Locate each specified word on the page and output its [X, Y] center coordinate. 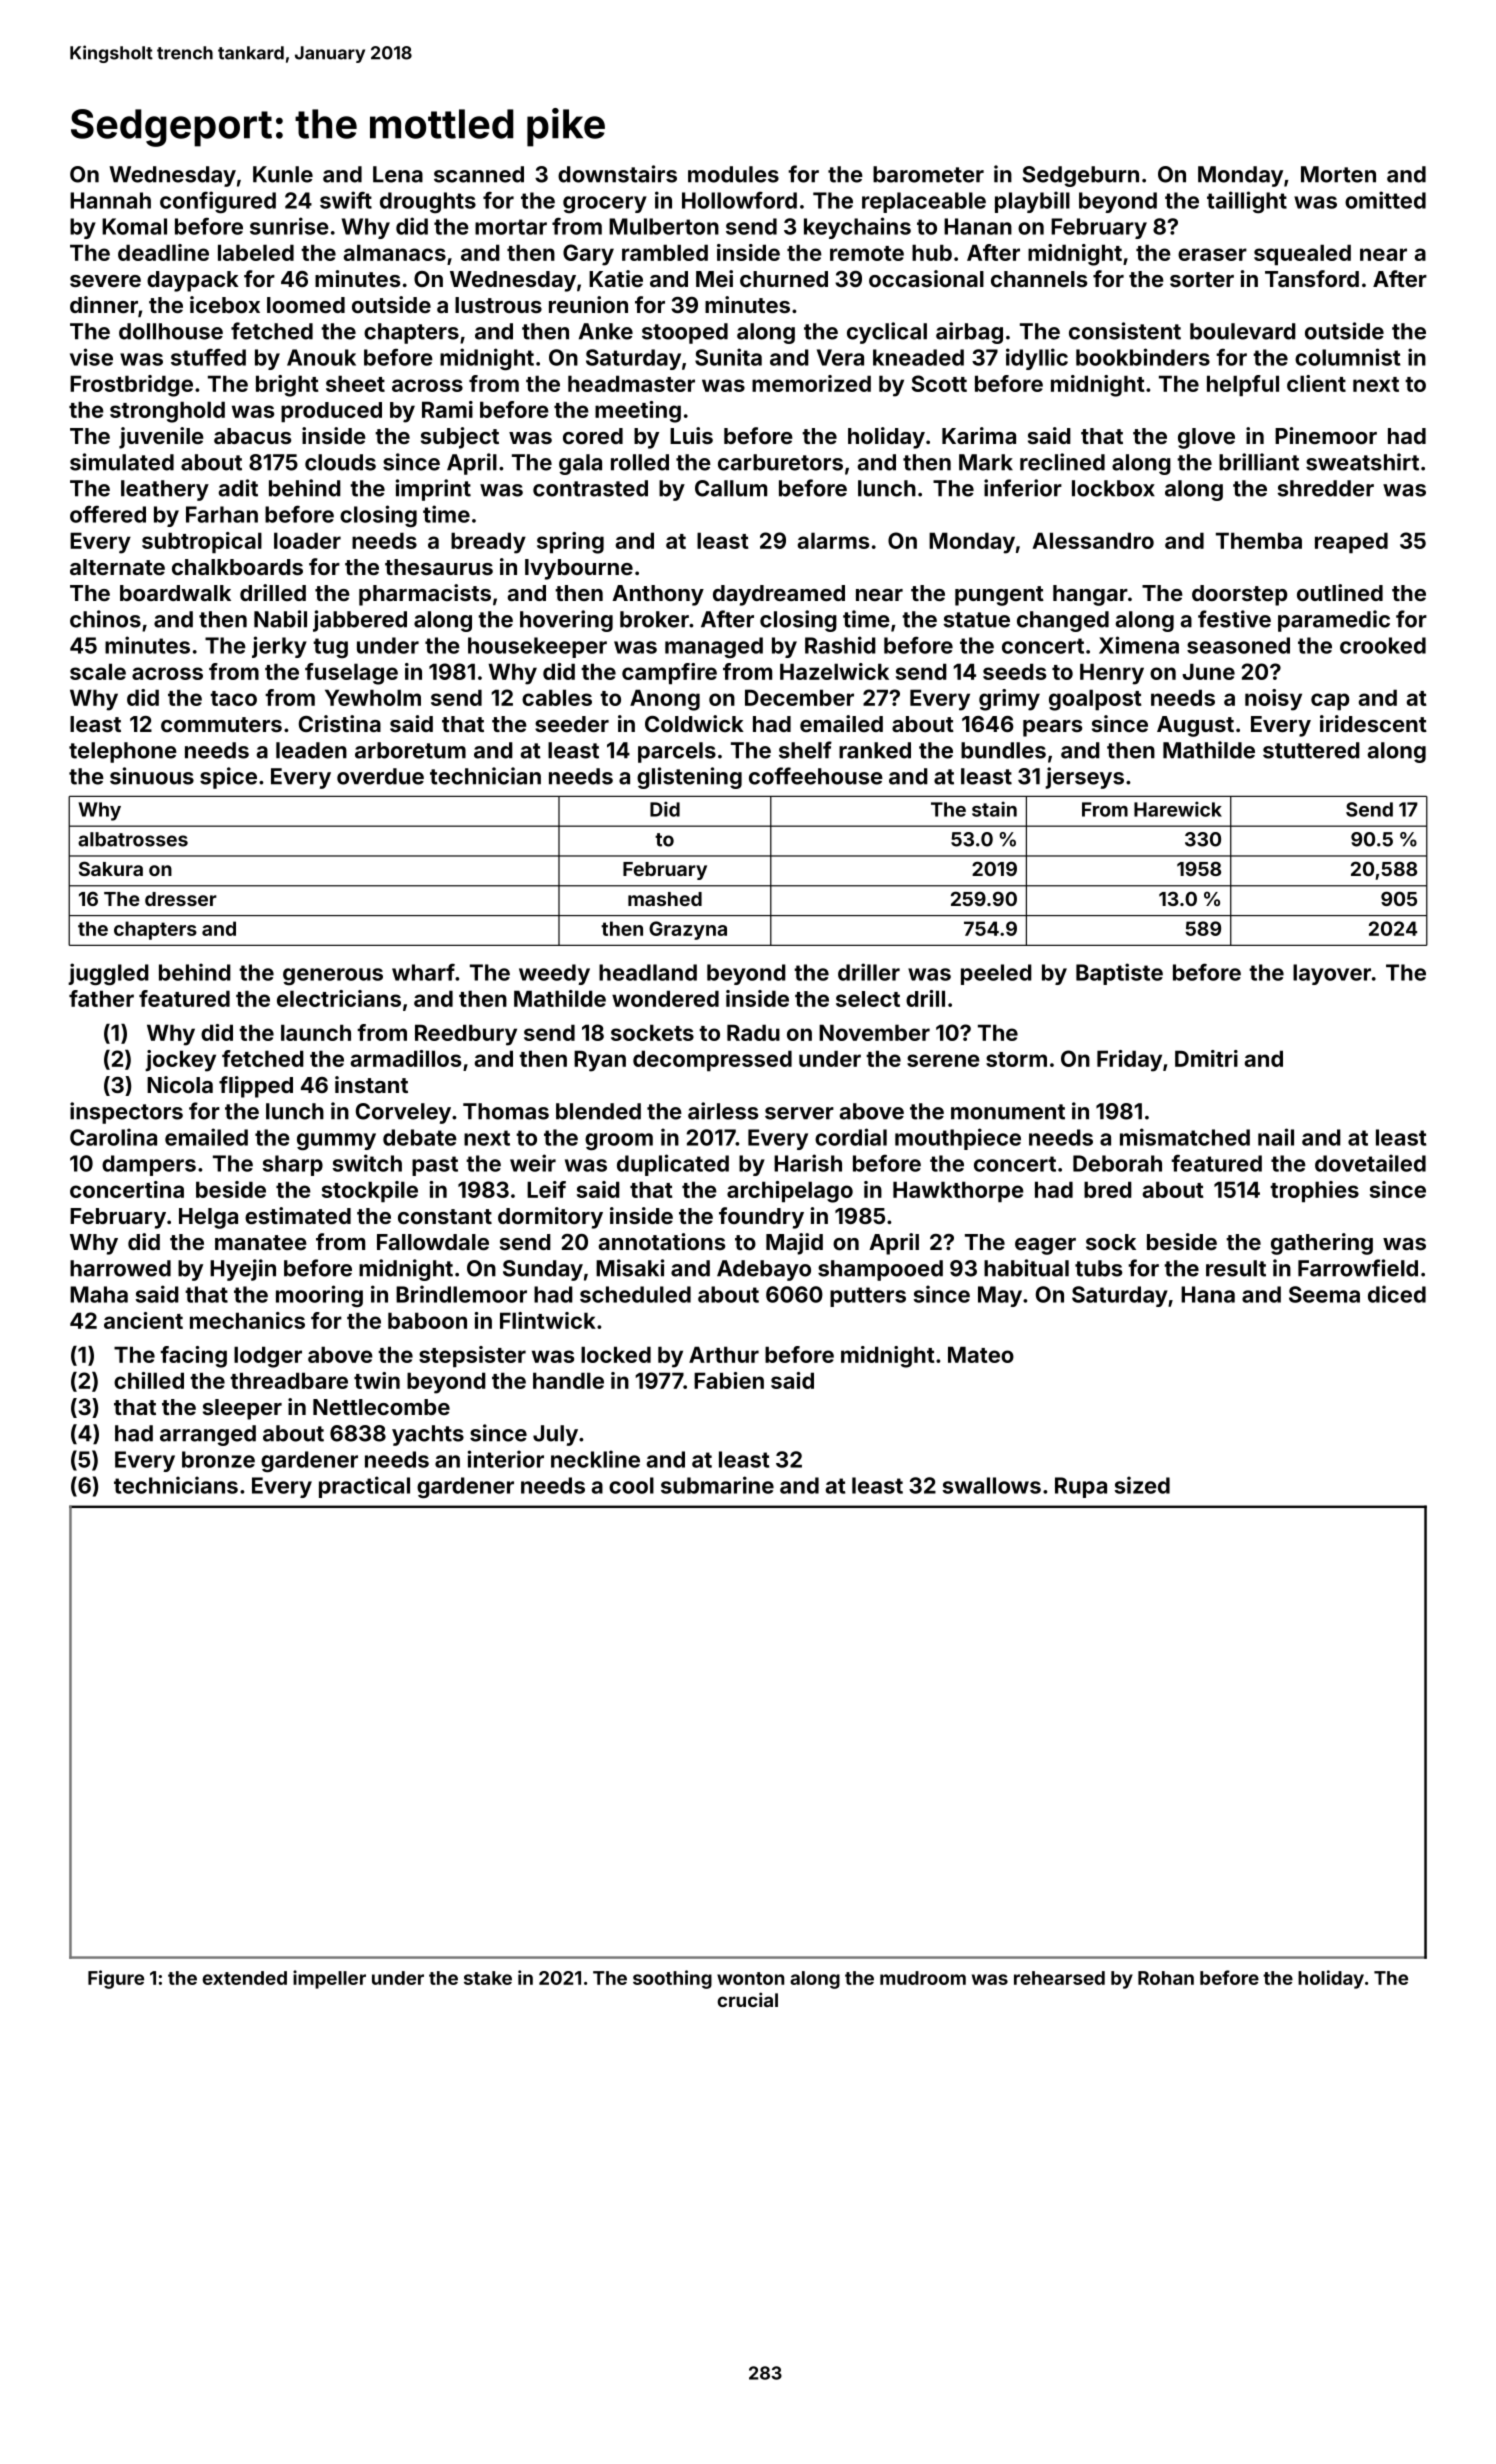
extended [244, 1978]
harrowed [120, 1268]
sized [1142, 1485]
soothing [672, 1979]
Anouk [321, 357]
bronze [218, 1459]
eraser [1212, 254]
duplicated [673, 1165]
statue [976, 620]
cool [631, 1485]
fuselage [351, 674]
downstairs [617, 174]
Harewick [1178, 809]
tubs [1098, 1268]
